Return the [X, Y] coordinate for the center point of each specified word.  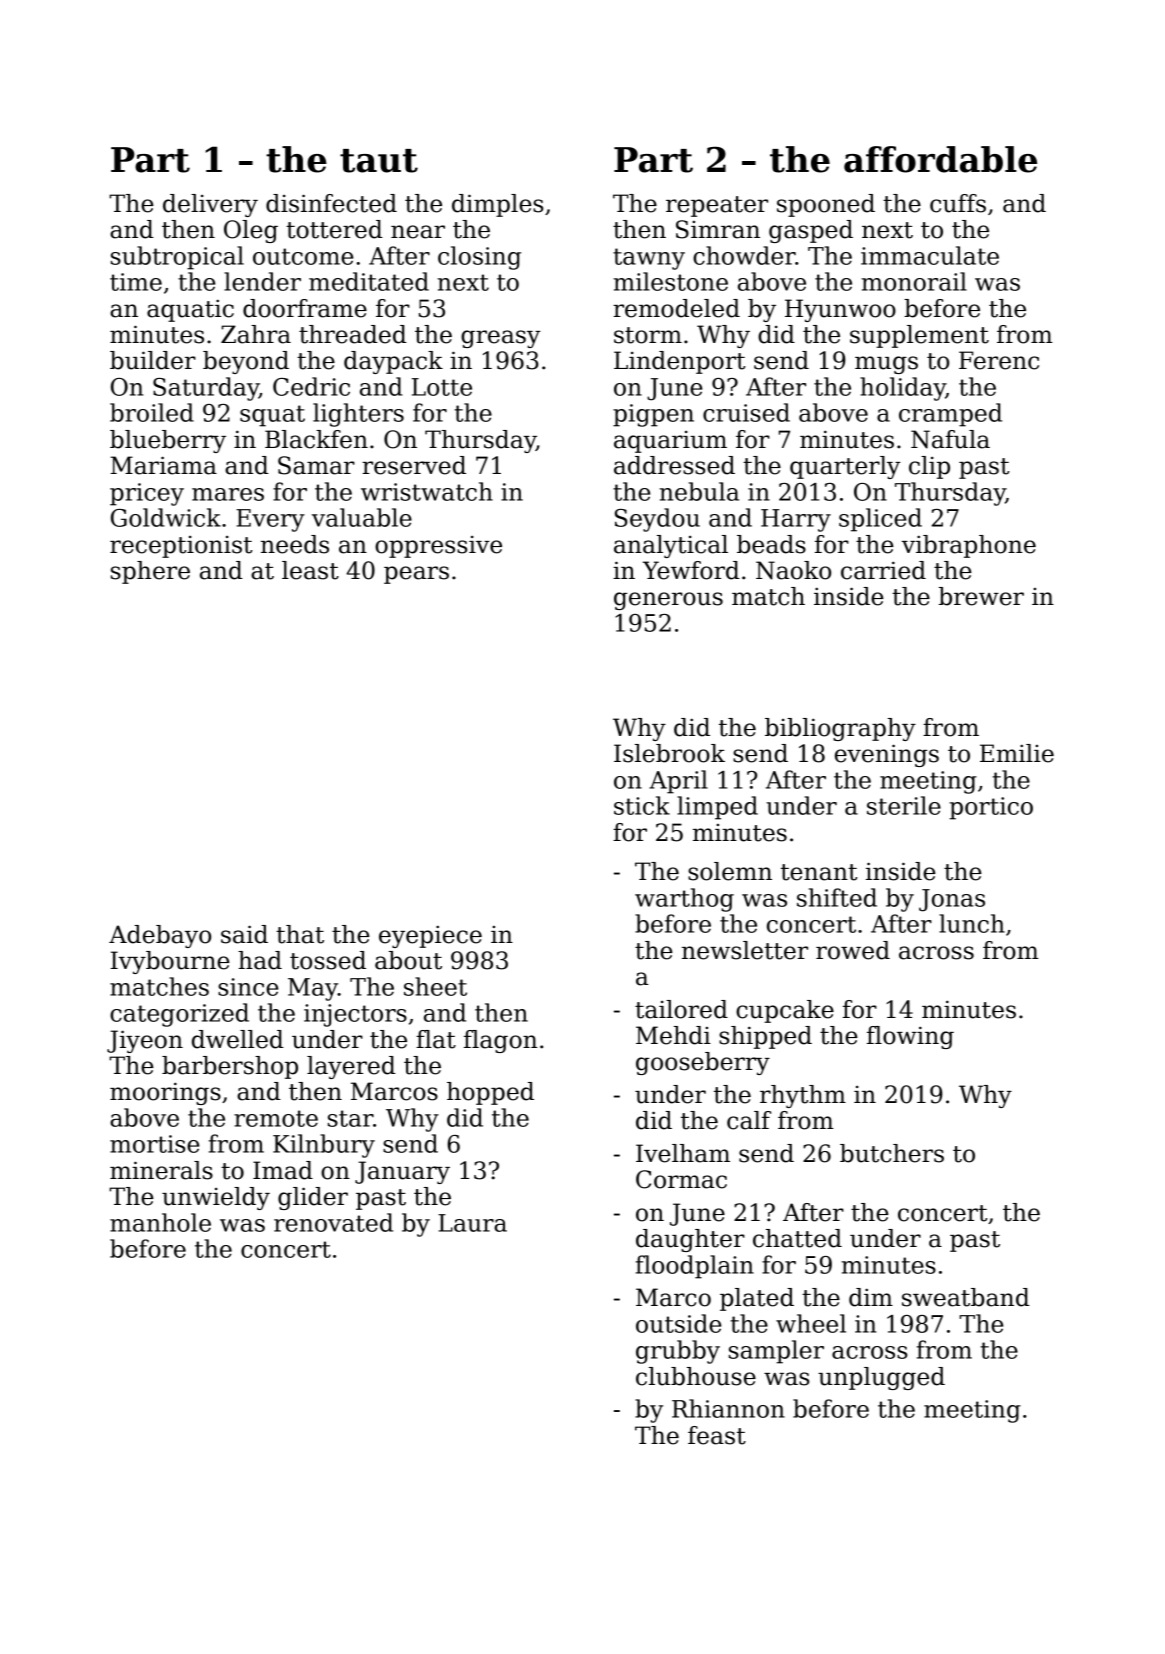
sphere [150, 572]
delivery [210, 205]
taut [379, 161]
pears [416, 575]
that [300, 934]
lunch [972, 923]
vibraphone [969, 546]
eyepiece [430, 936]
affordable [940, 159]
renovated [333, 1222]
